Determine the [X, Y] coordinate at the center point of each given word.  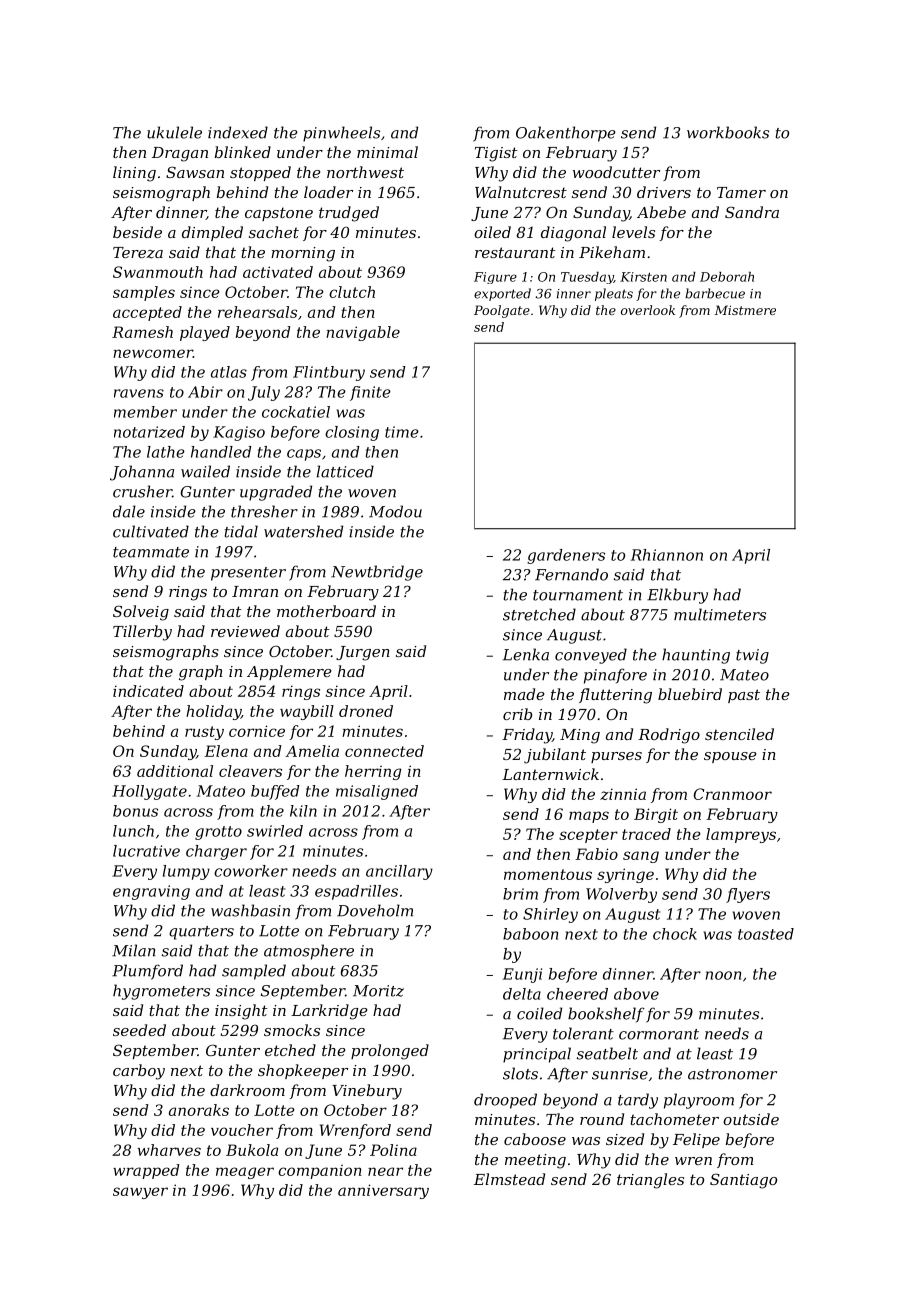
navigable [363, 333]
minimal [387, 152]
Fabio [596, 854]
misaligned [377, 792]
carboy [139, 1072]
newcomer [153, 353]
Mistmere [745, 310]
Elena [226, 751]
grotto [218, 833]
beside [137, 232]
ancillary [399, 872]
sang [641, 857]
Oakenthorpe [566, 134]
